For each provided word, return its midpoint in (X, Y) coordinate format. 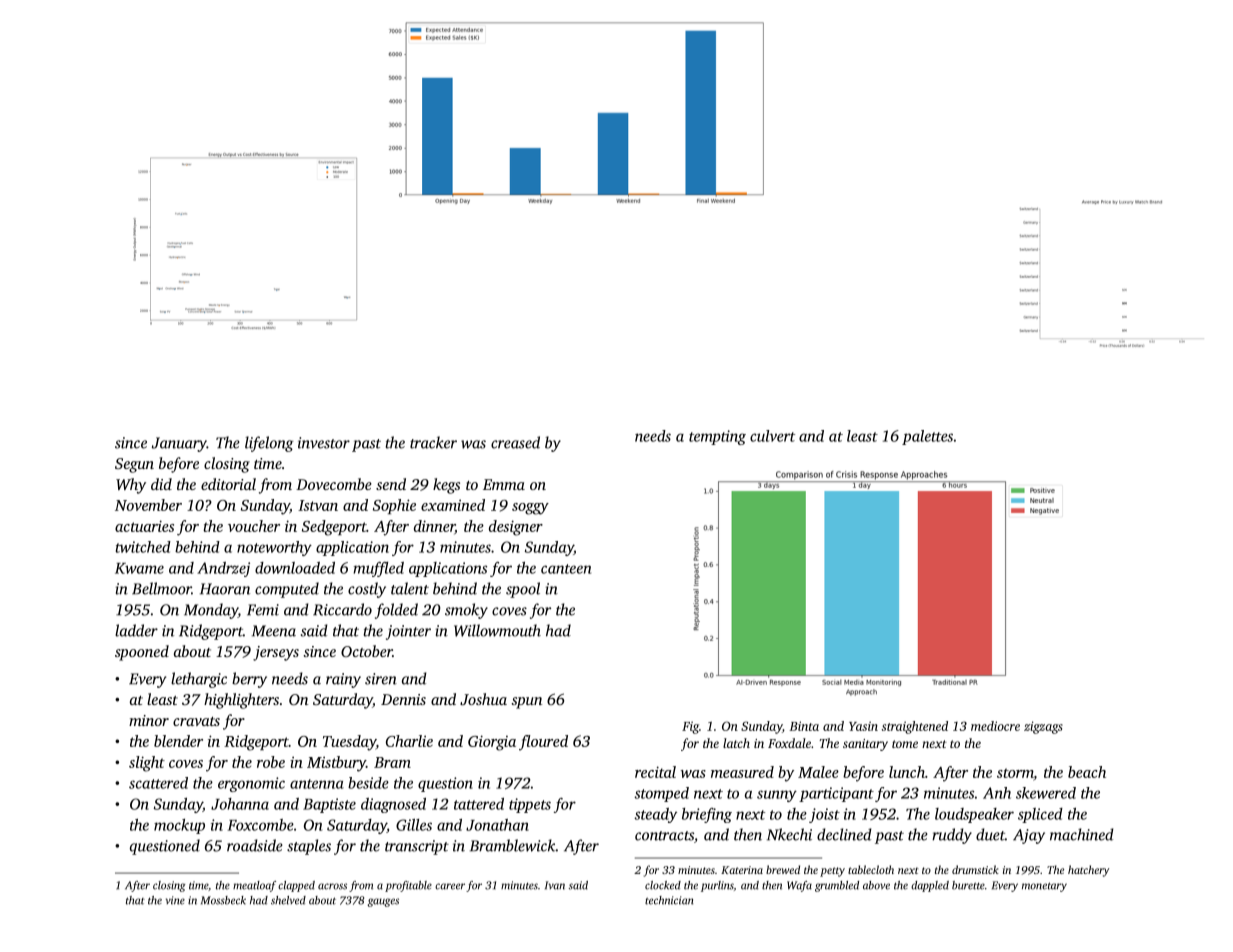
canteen (566, 569)
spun (526, 703)
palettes (927, 437)
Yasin (863, 726)
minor (149, 720)
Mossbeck (223, 900)
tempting (717, 437)
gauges (383, 902)
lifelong (269, 444)
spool (523, 590)
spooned (142, 653)
